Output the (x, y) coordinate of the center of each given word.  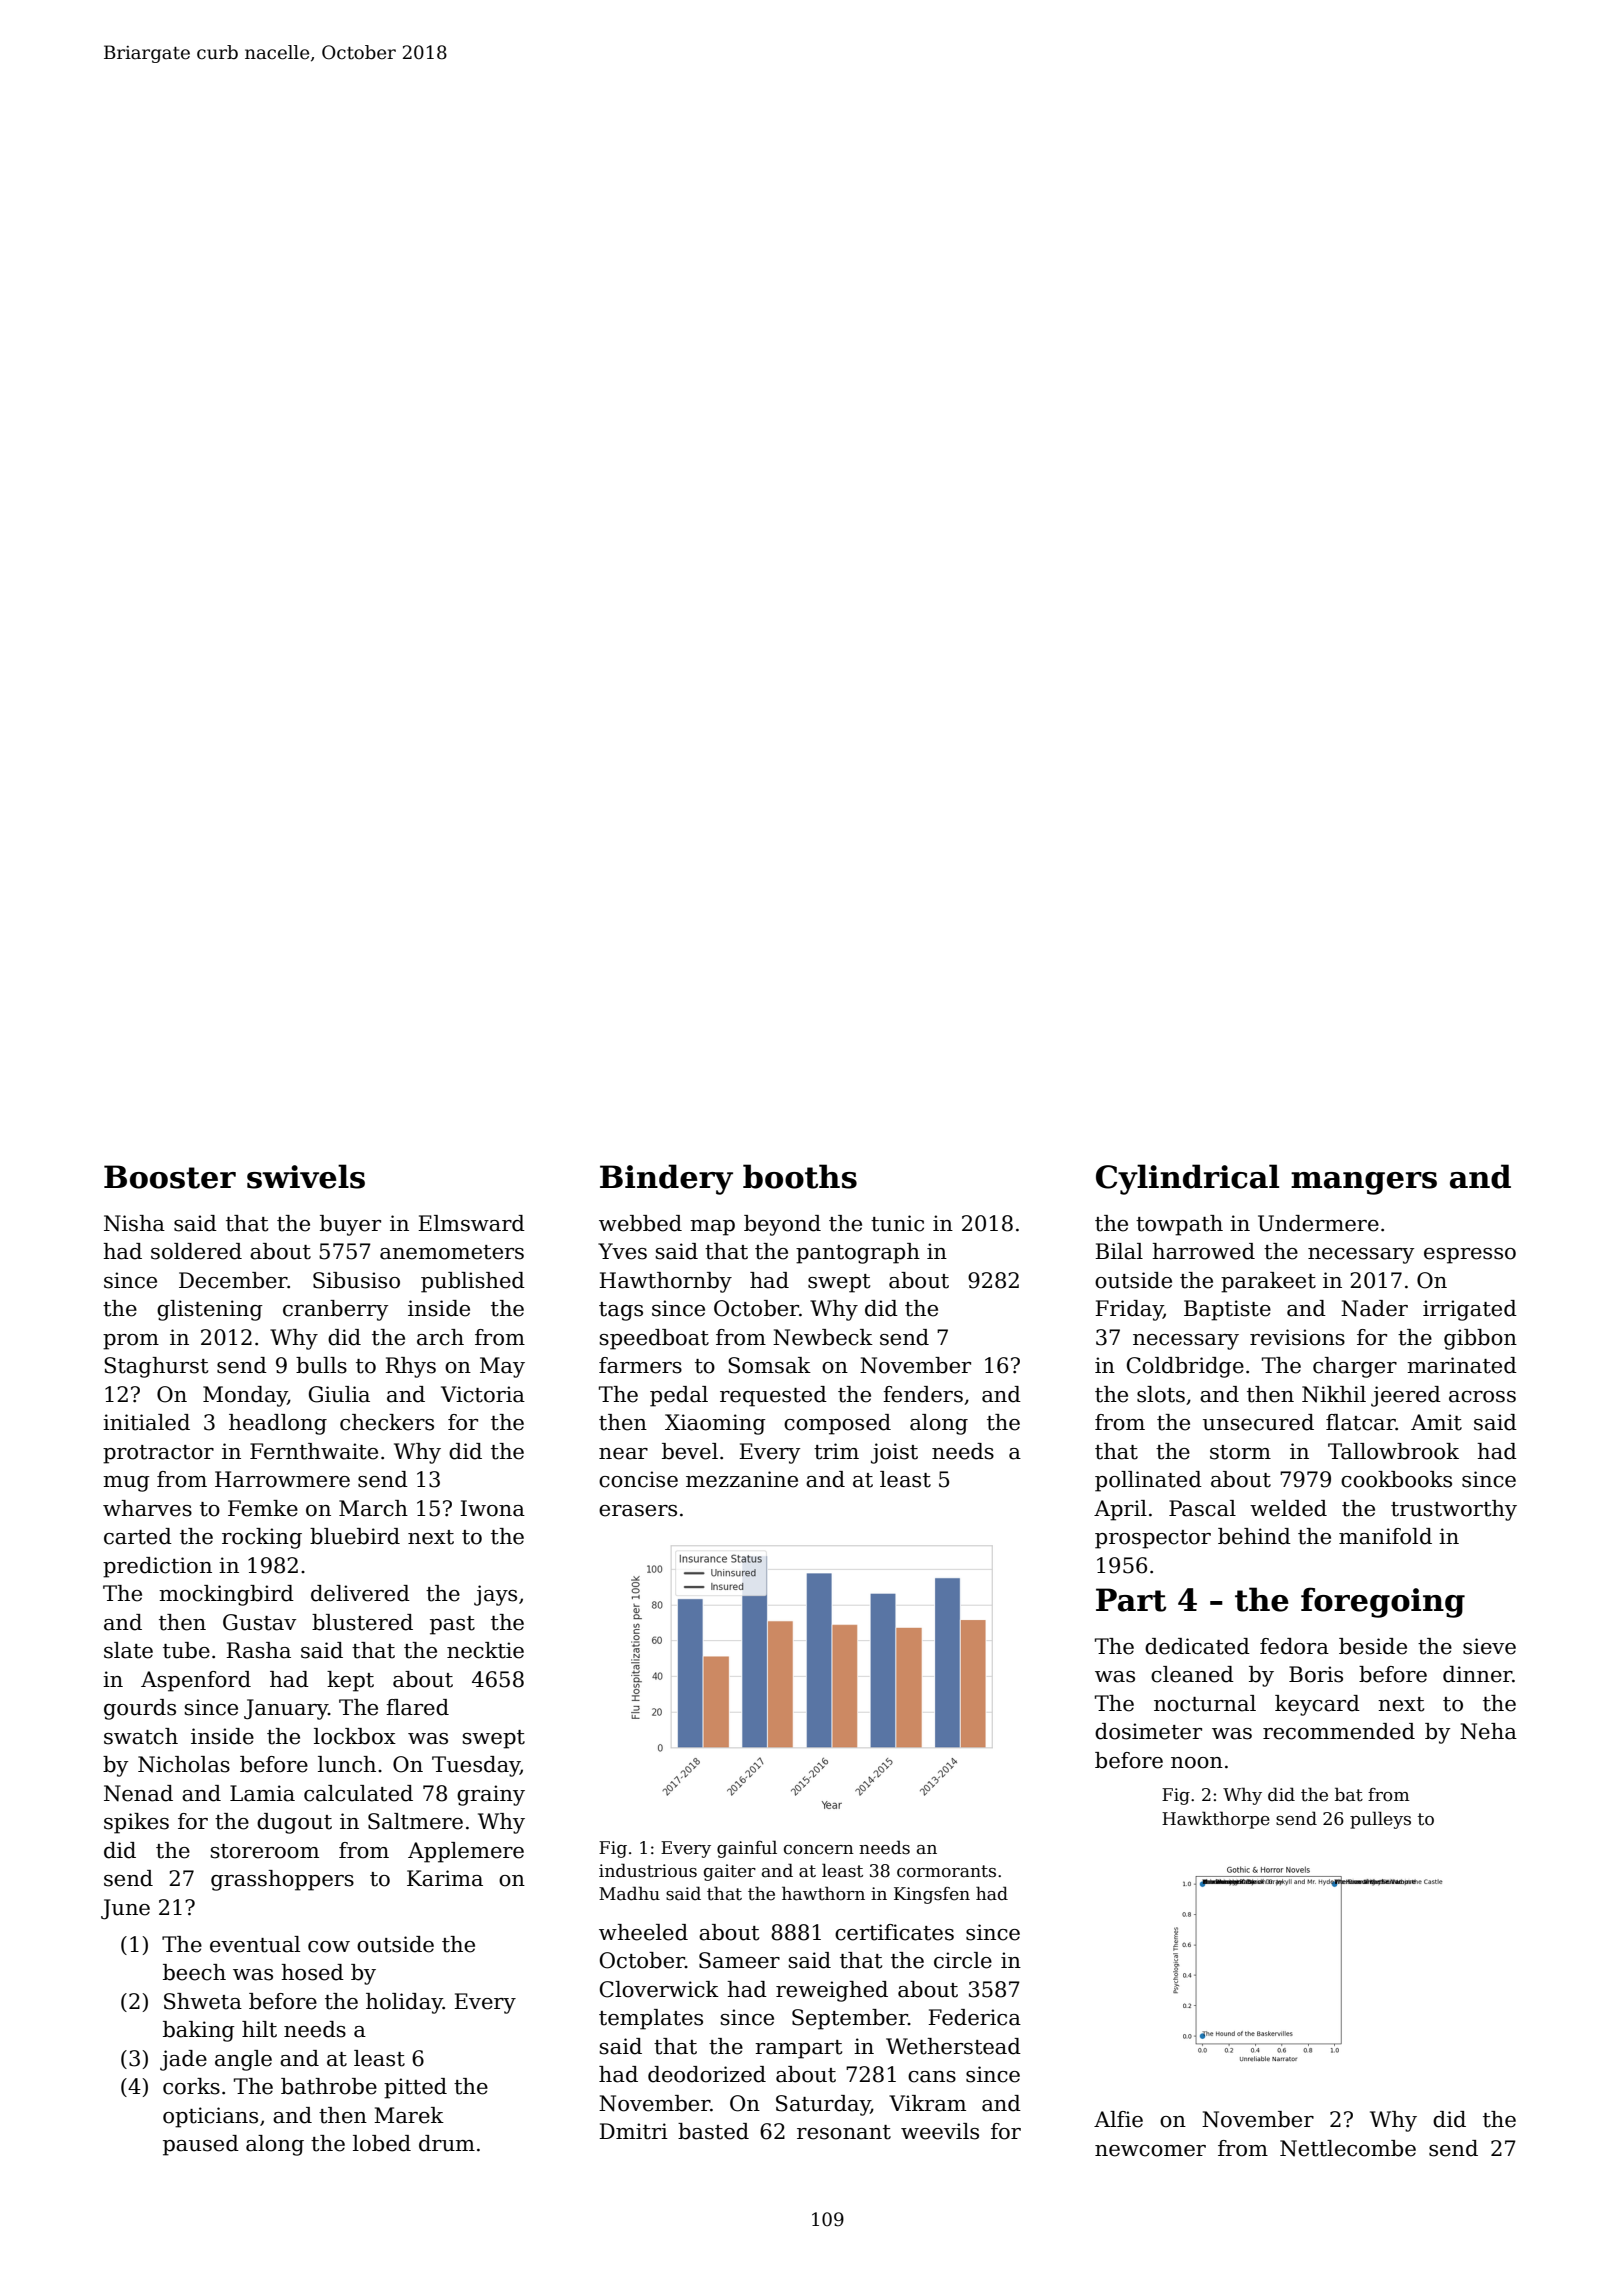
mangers (1364, 1183)
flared (417, 1707)
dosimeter (1148, 1731)
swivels (306, 1176)
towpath (1179, 1225)
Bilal (1119, 1251)
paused (201, 2145)
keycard (1317, 1705)
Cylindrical (1187, 1179)
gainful (747, 1849)
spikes (136, 1823)
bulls (321, 1365)
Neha (1488, 1731)
